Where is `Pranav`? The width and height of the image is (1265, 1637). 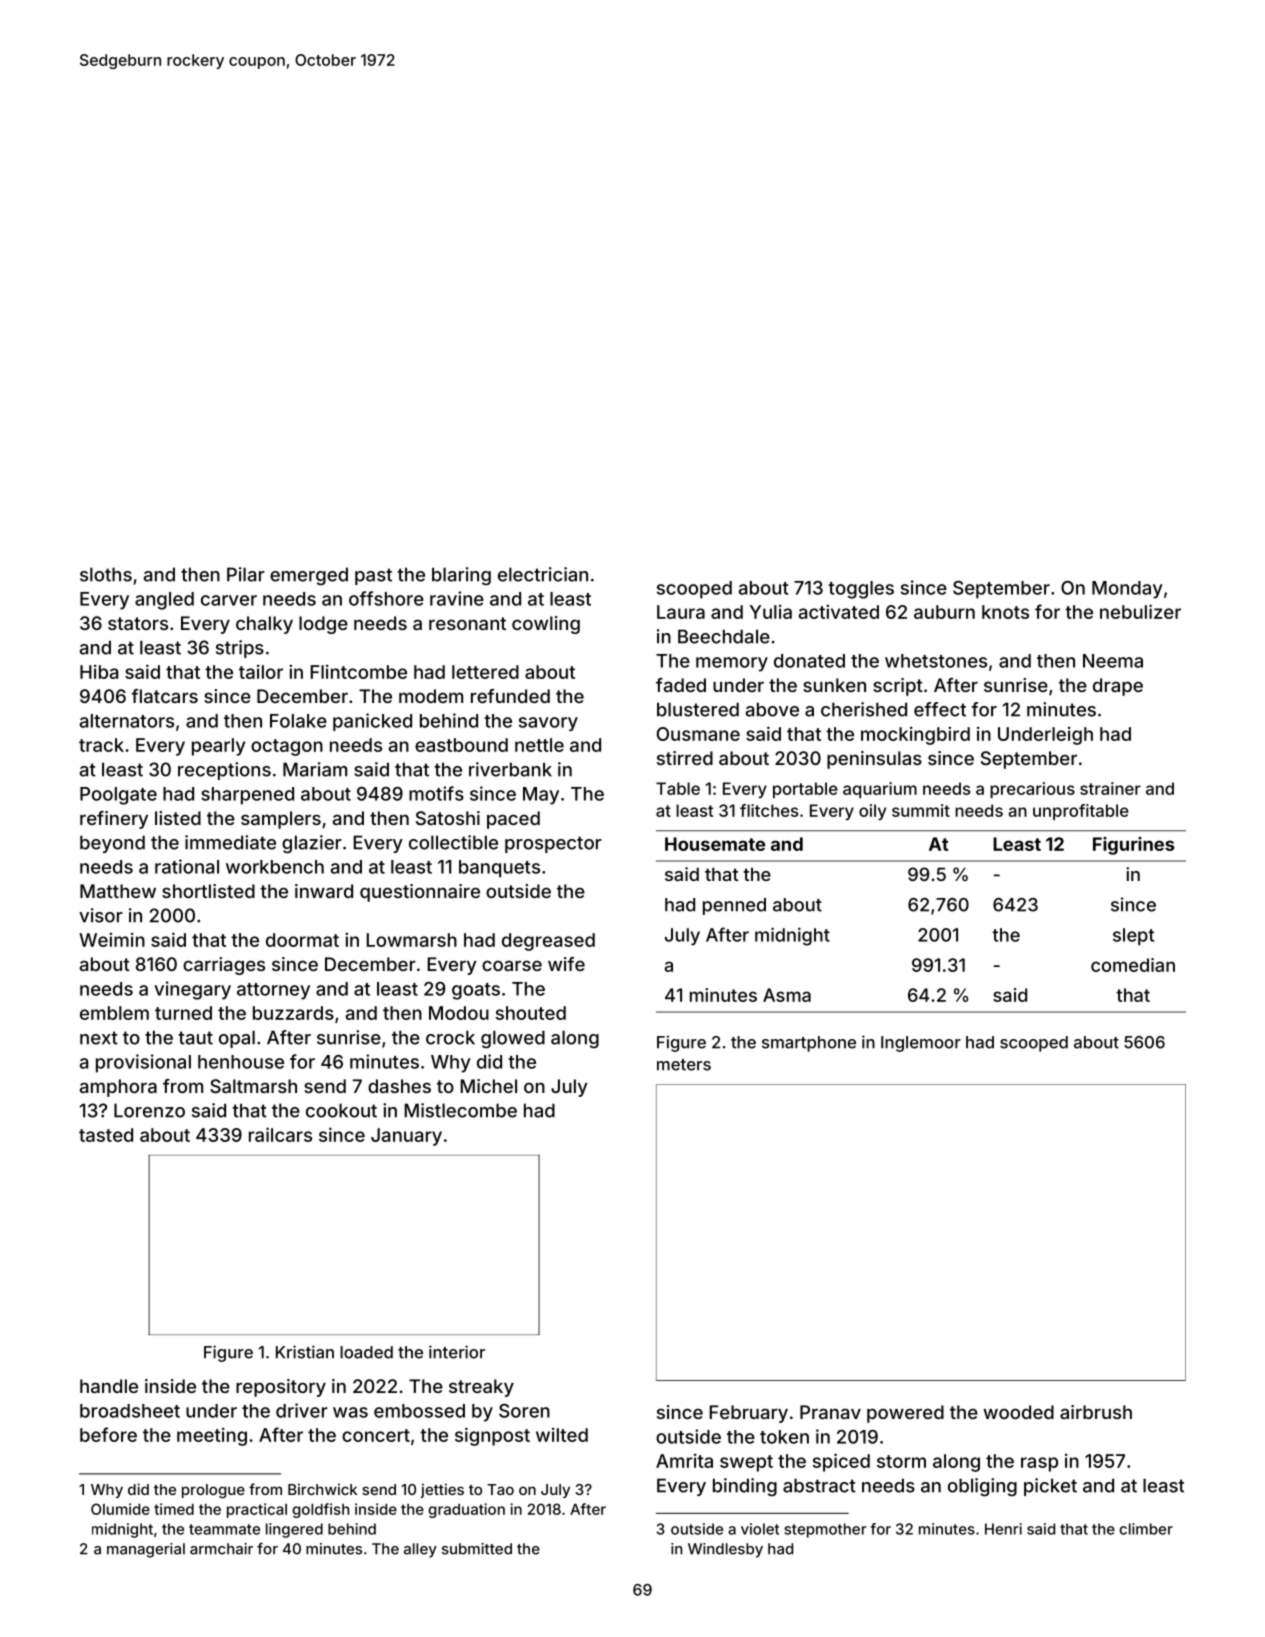 Pranav is located at coordinates (830, 1412).
